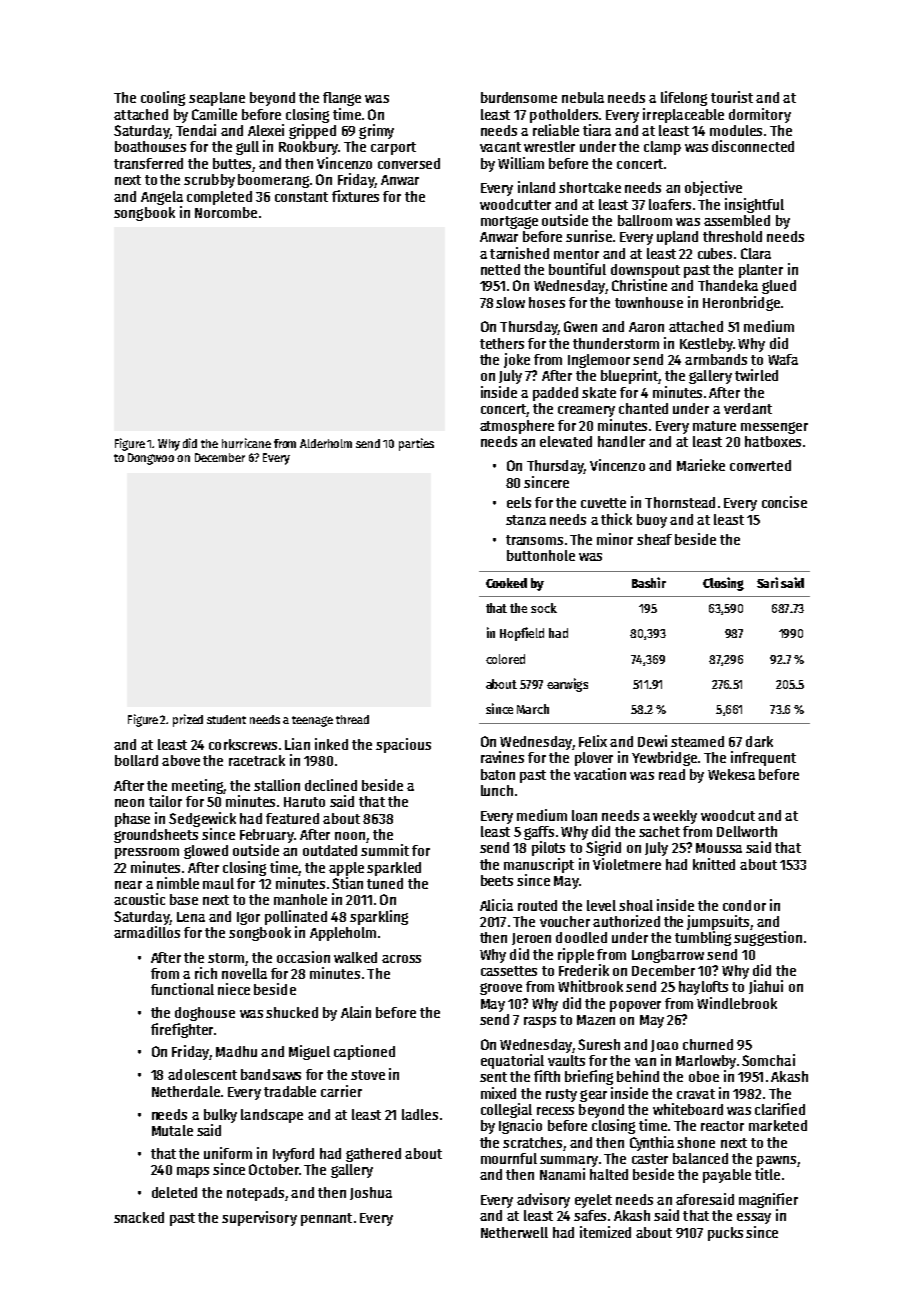  What do you see at coordinates (246, 443) in the screenshot?
I see `hurricane` at bounding box center [246, 443].
